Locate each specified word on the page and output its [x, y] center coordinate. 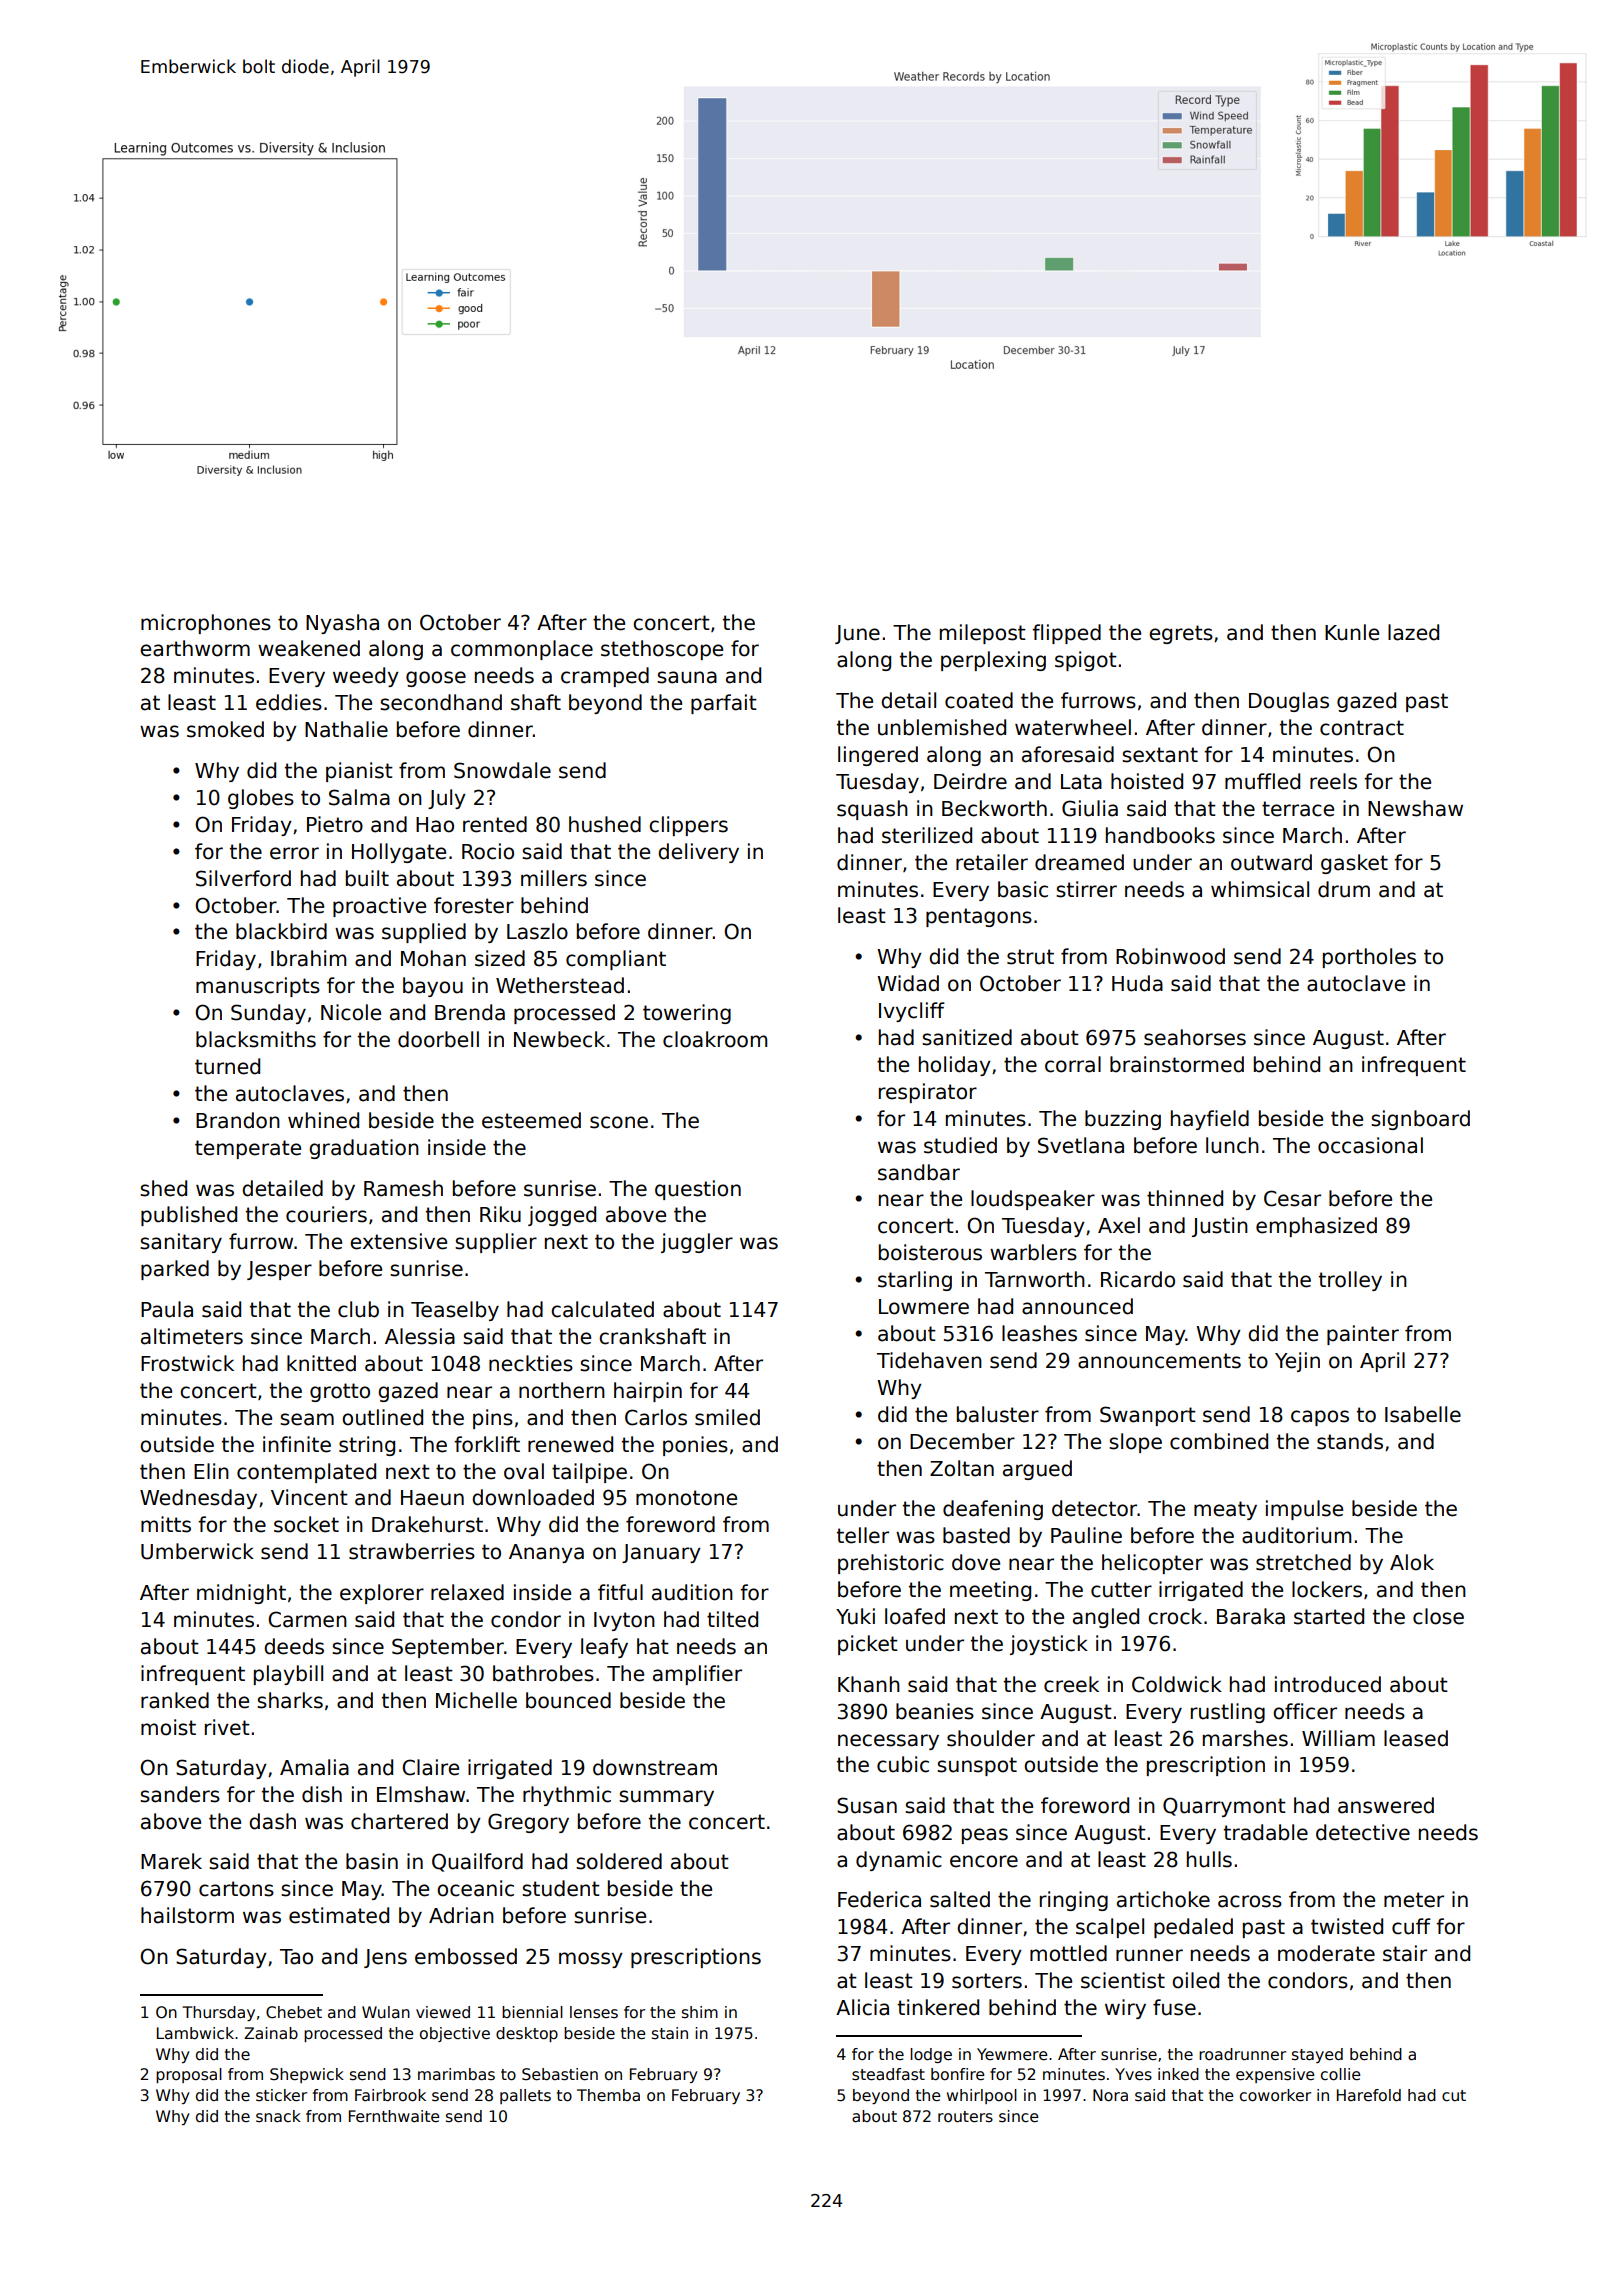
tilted [732, 1619]
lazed [1413, 632]
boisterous [930, 1252]
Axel [1119, 1225]
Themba [608, 2095]
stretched [1303, 1562]
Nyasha [342, 624]
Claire [430, 1767]
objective [455, 2034]
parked [175, 1270]
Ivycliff [912, 1012]
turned [227, 1066]
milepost [983, 634]
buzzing [1123, 1120]
